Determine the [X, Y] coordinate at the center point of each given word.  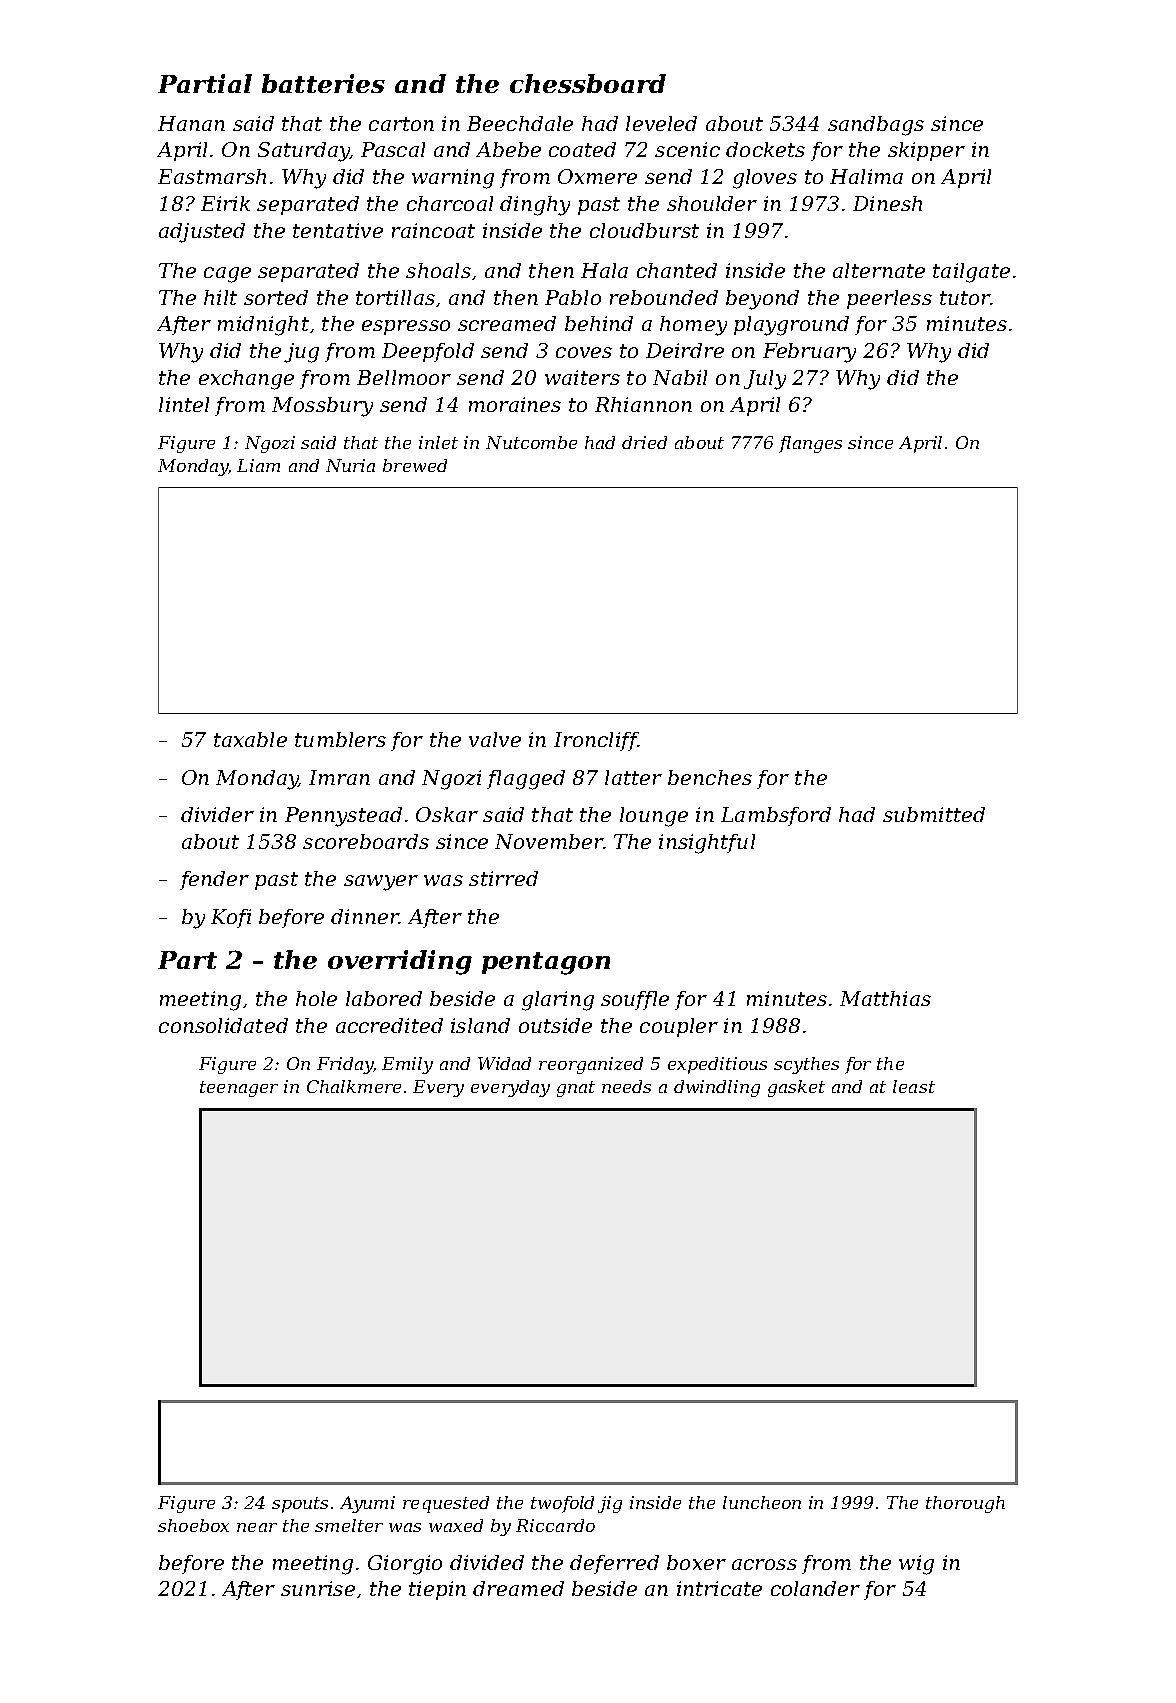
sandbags [876, 126]
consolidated [223, 1025]
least [914, 1086]
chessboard [588, 83]
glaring [558, 1001]
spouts [300, 1505]
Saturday [304, 152]
